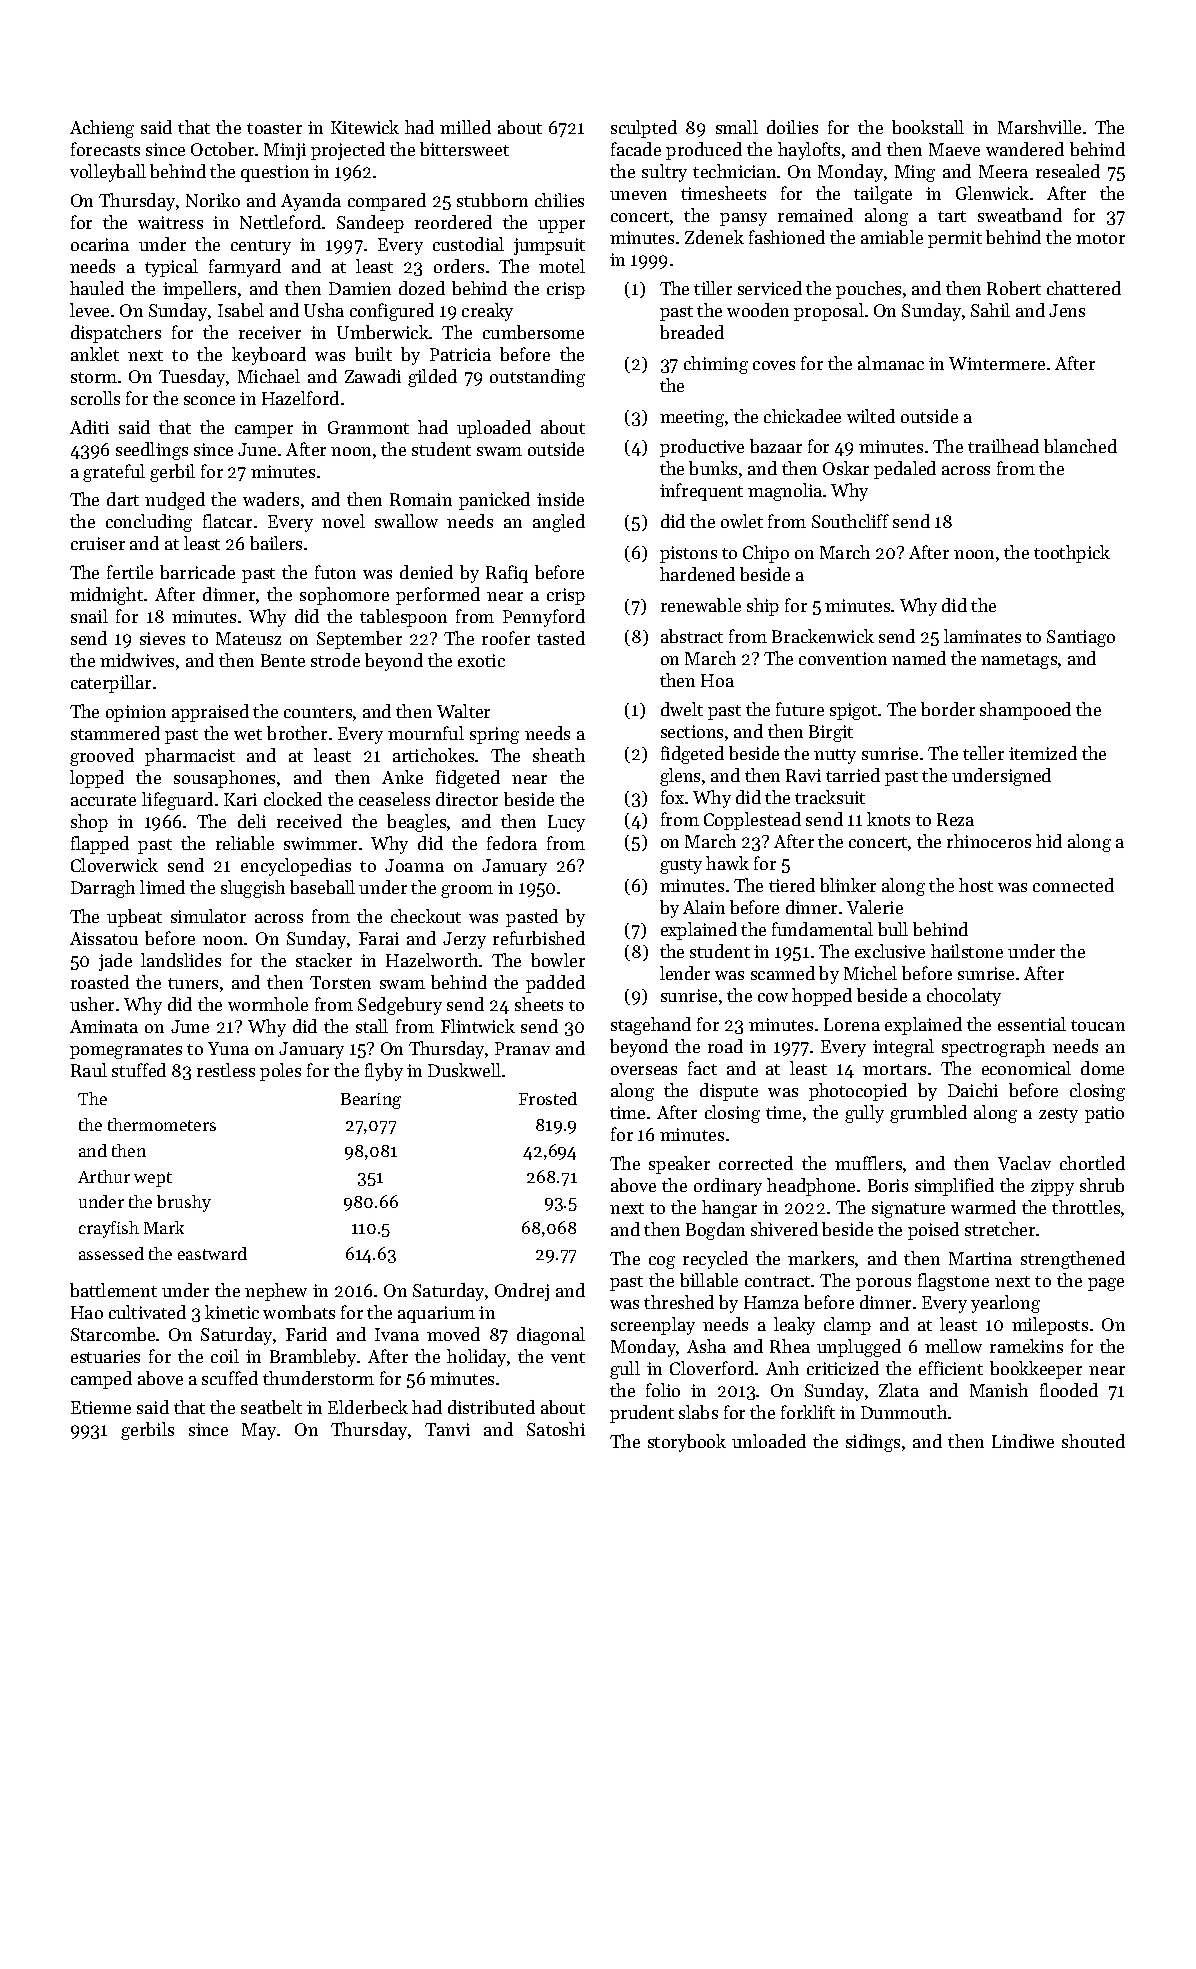 The height and width of the image is (1969, 1196). I want to click on itemized, so click(1043, 753).
